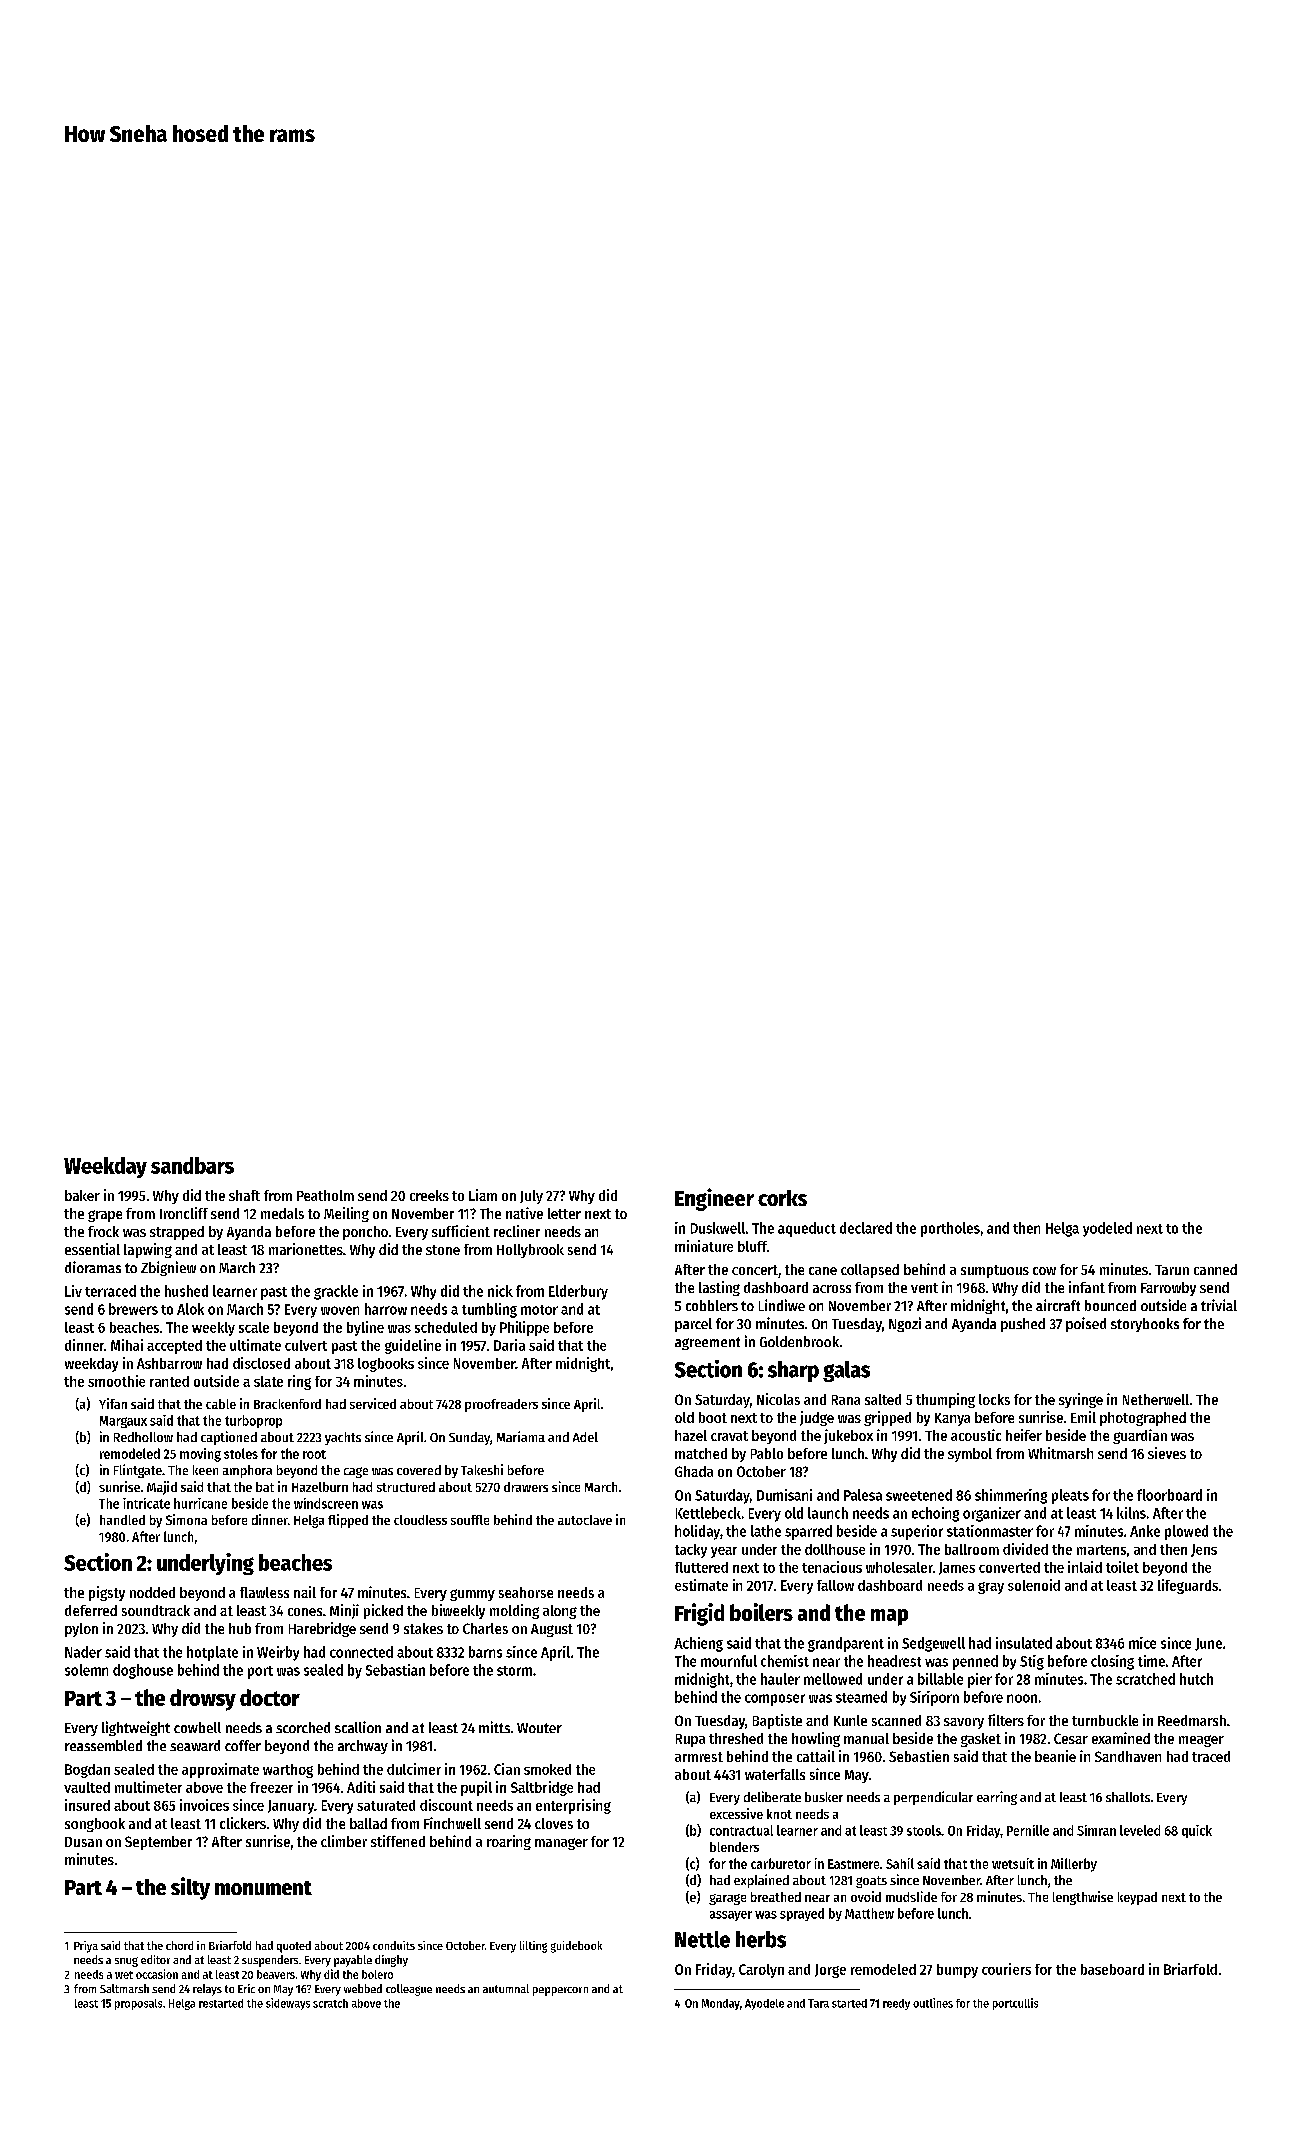  I want to click on Bogdan, so click(87, 1771).
